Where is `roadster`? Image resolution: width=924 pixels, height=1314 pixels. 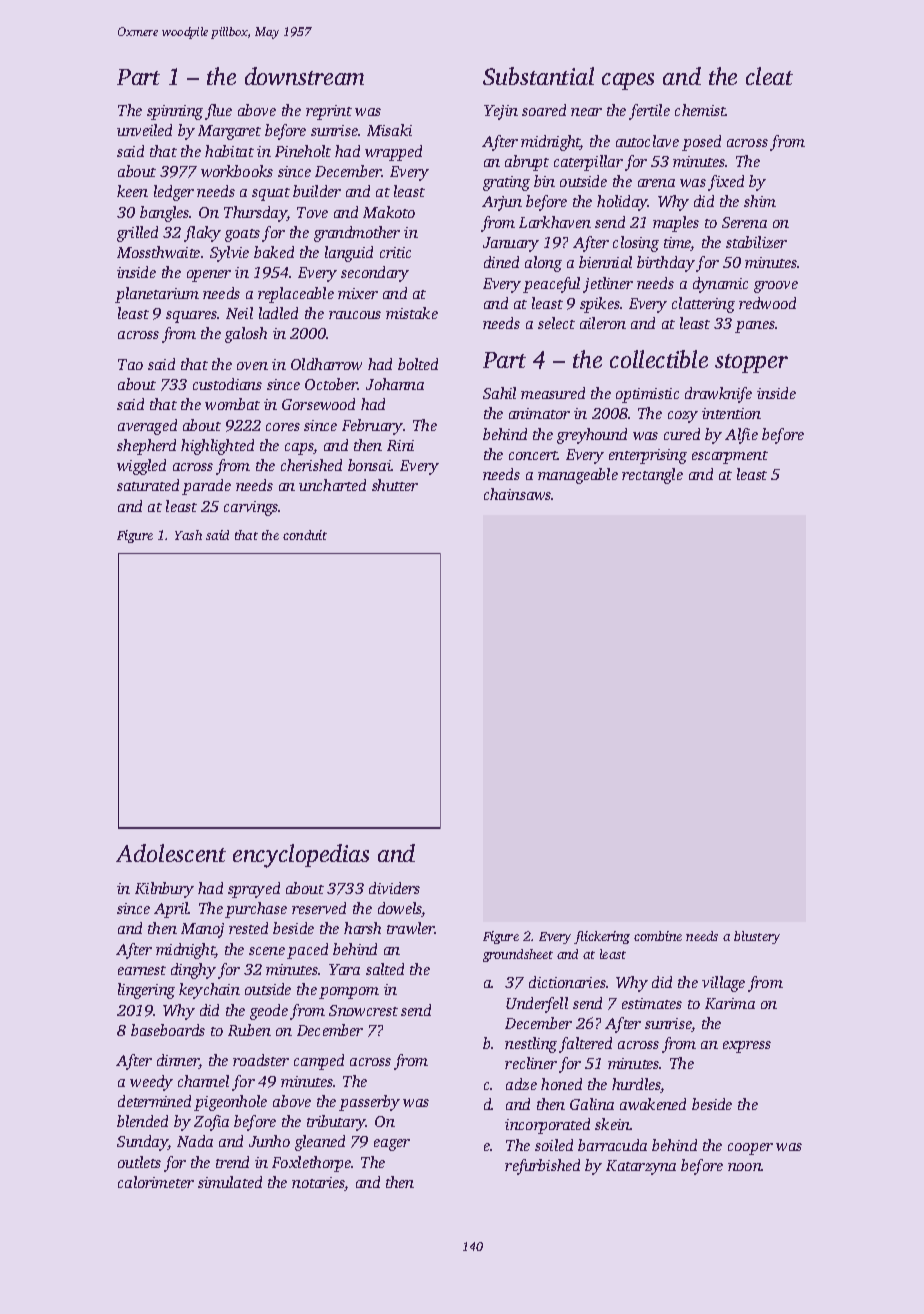 roadster is located at coordinates (261, 1060).
